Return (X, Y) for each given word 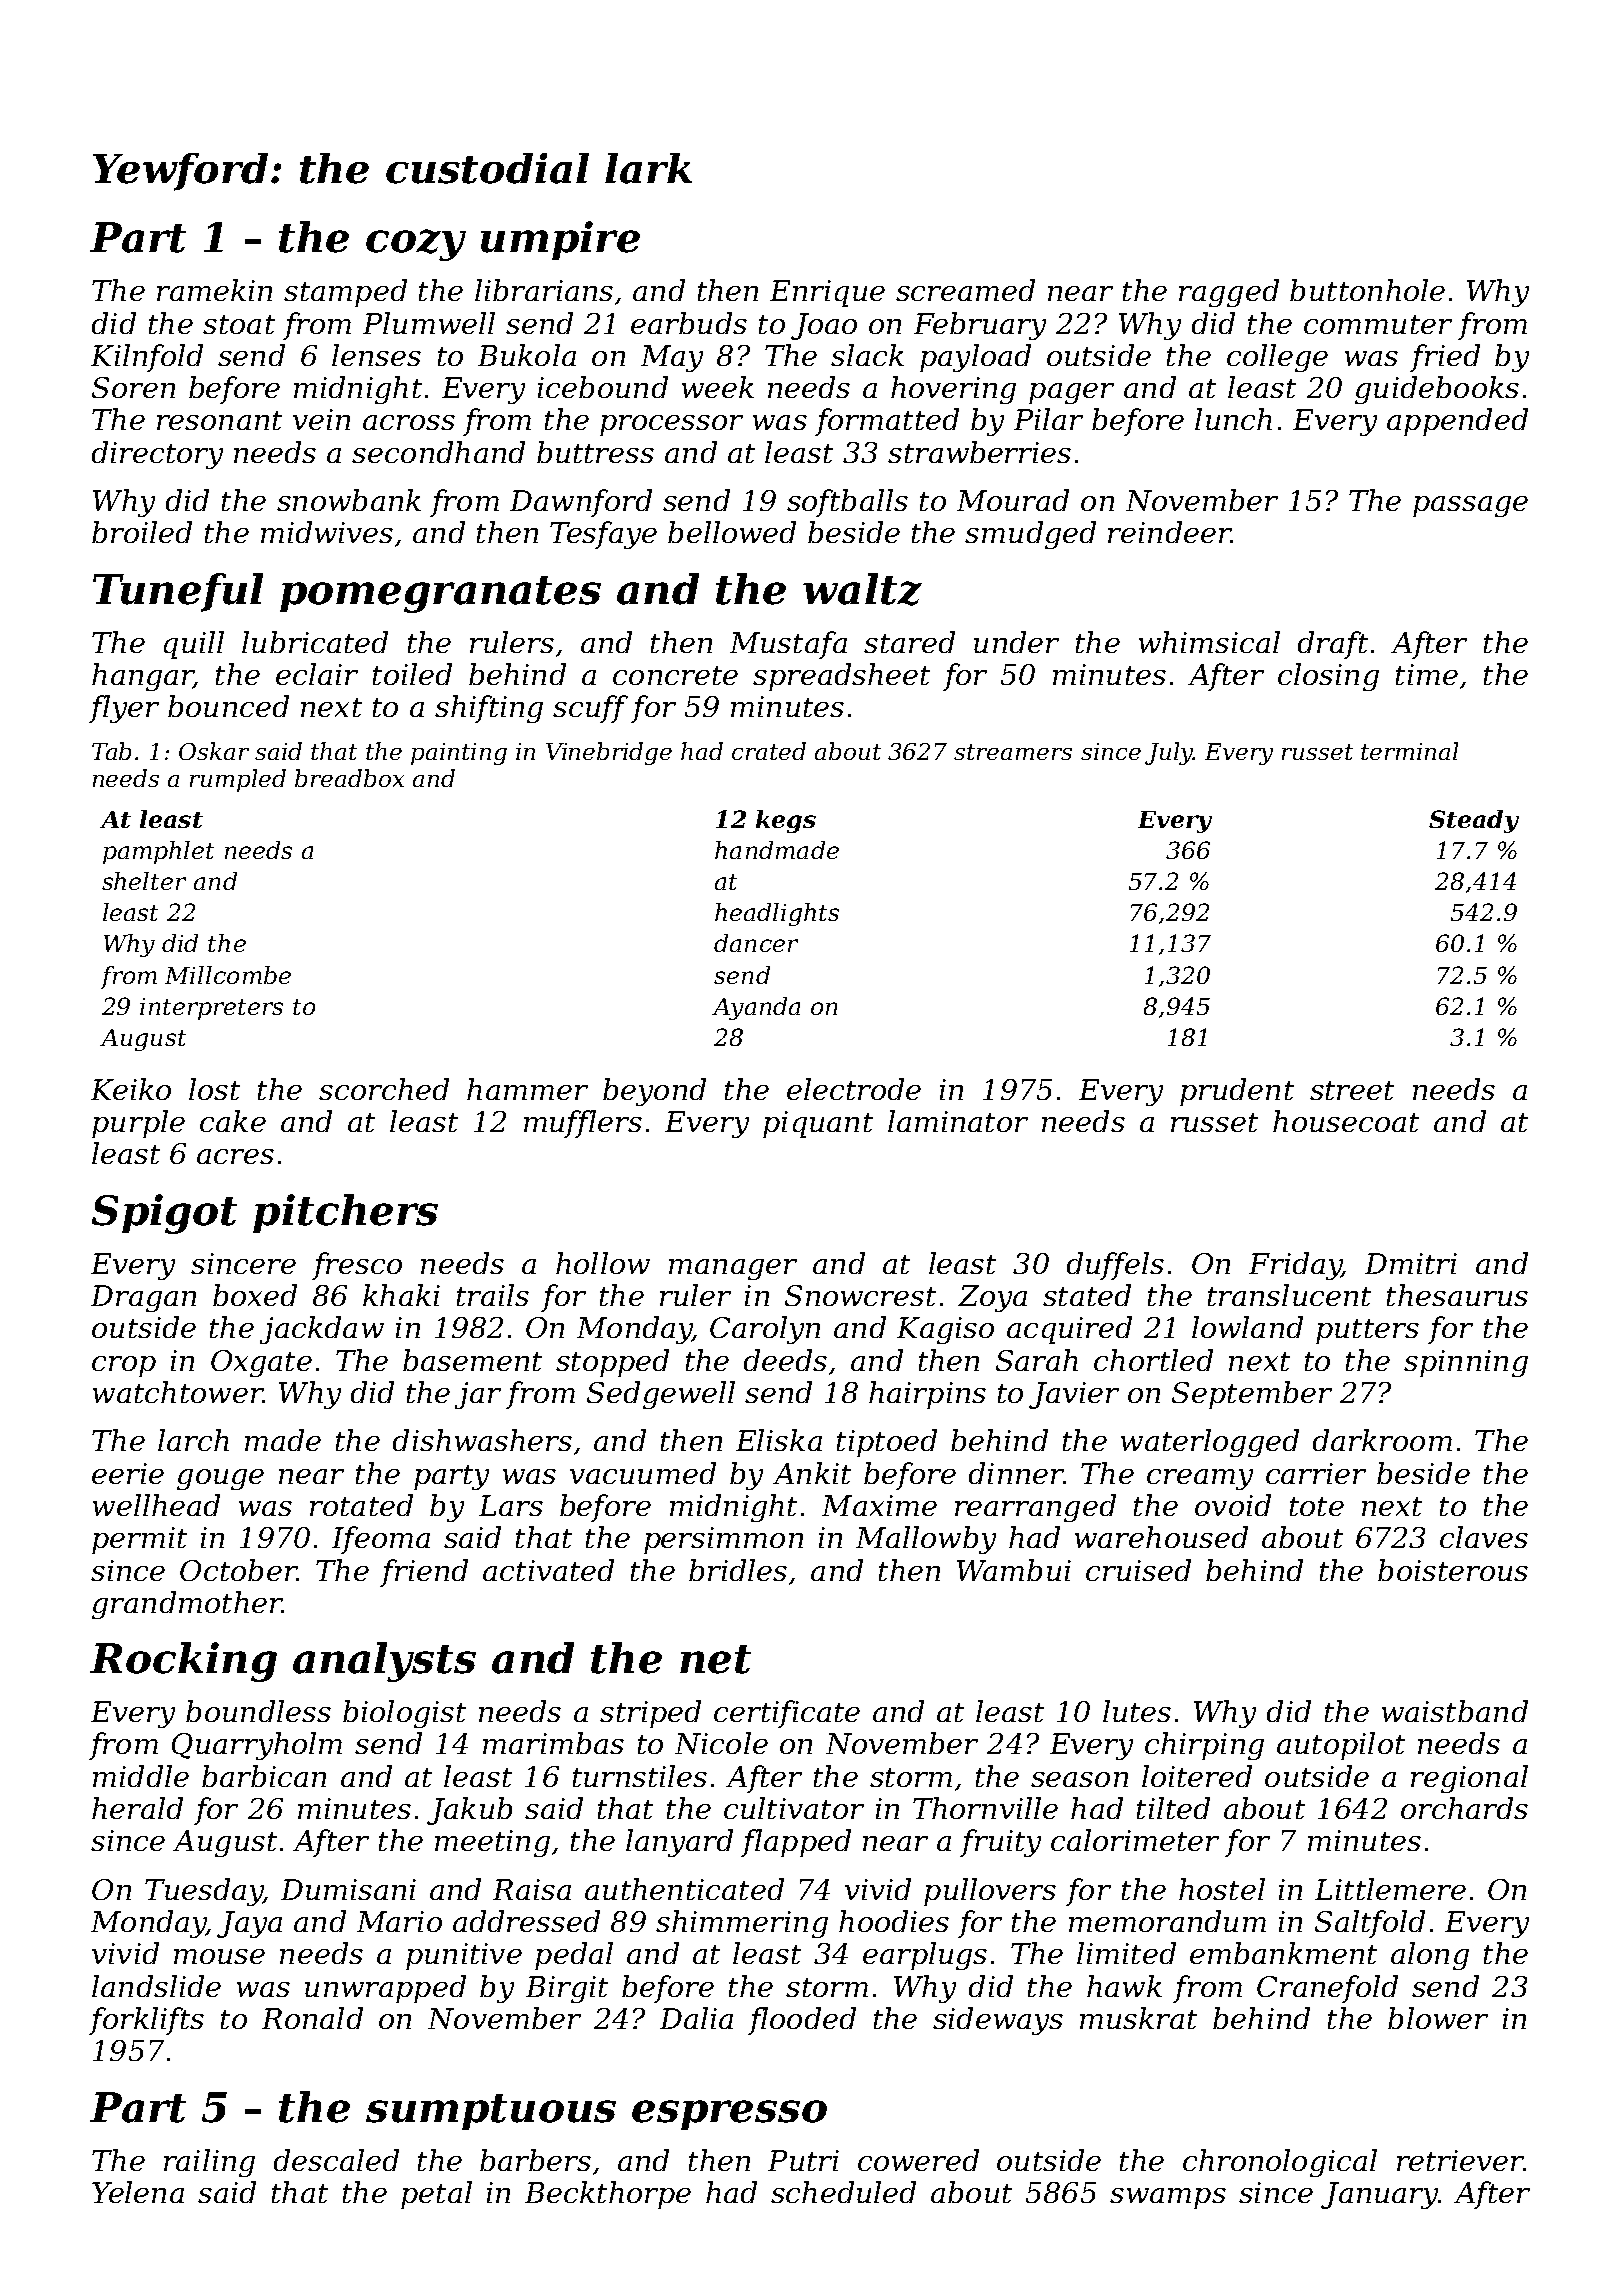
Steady (1474, 821)
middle (141, 1776)
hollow (603, 1263)
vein (321, 419)
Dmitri (1411, 1263)
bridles (738, 1570)
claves (1484, 1537)
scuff (590, 709)
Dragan (143, 1298)
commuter (1378, 324)
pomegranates (440, 594)
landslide (156, 1986)
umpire (560, 240)
